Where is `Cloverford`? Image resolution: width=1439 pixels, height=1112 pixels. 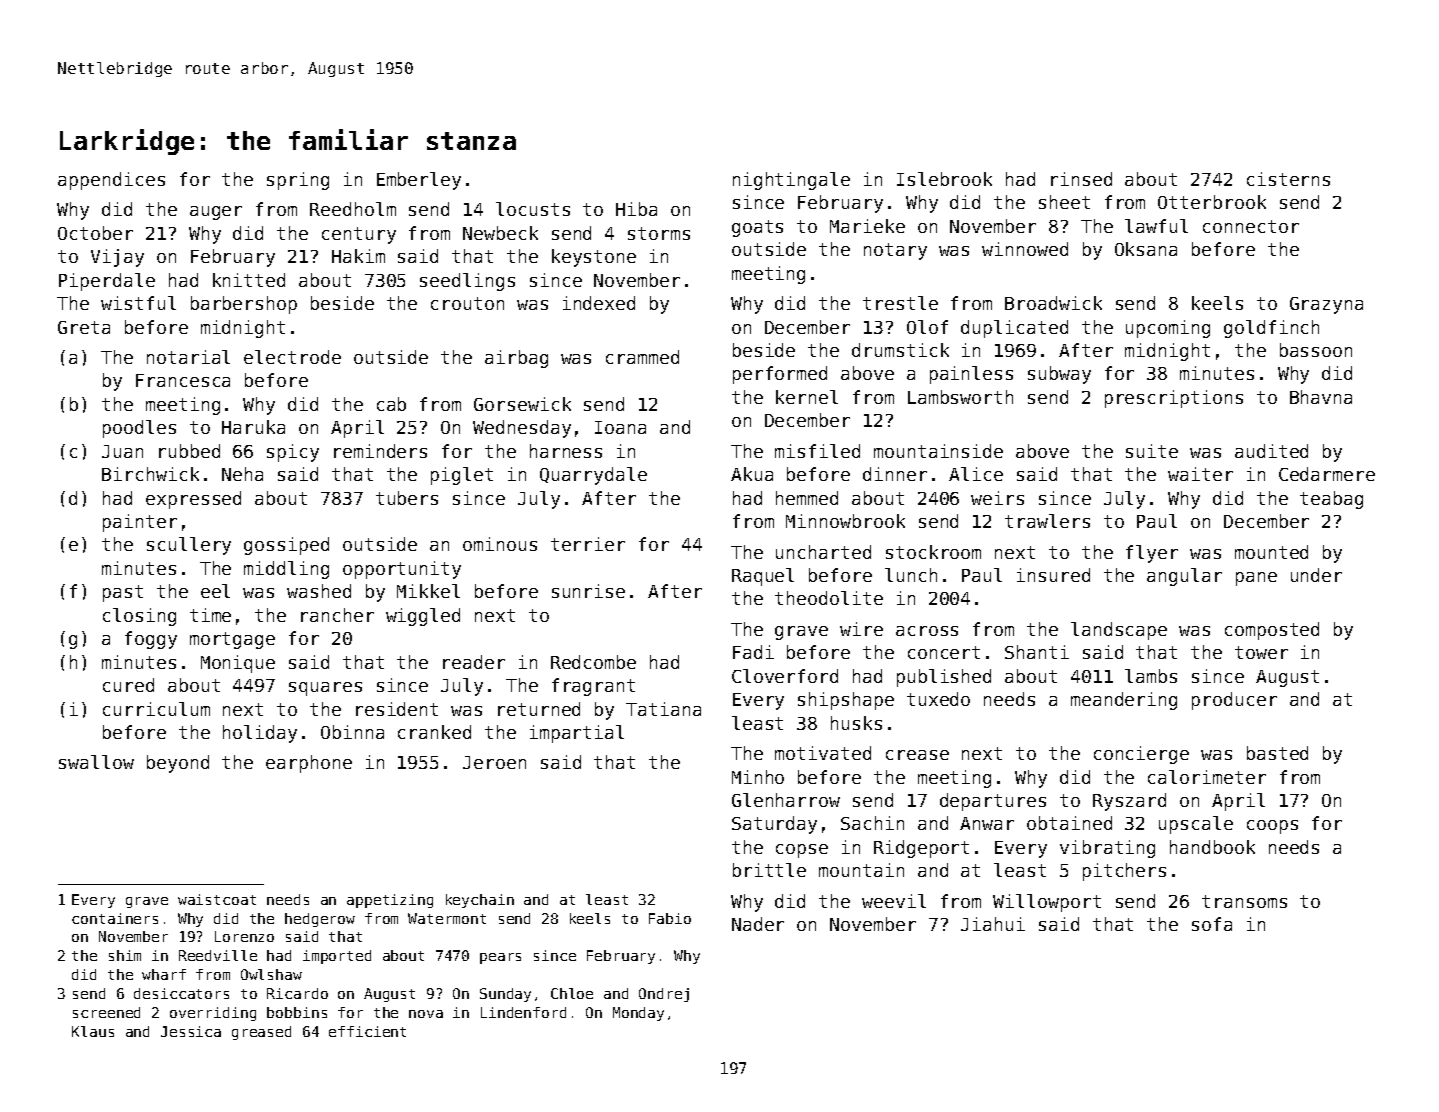
Cloverford is located at coordinates (785, 676).
